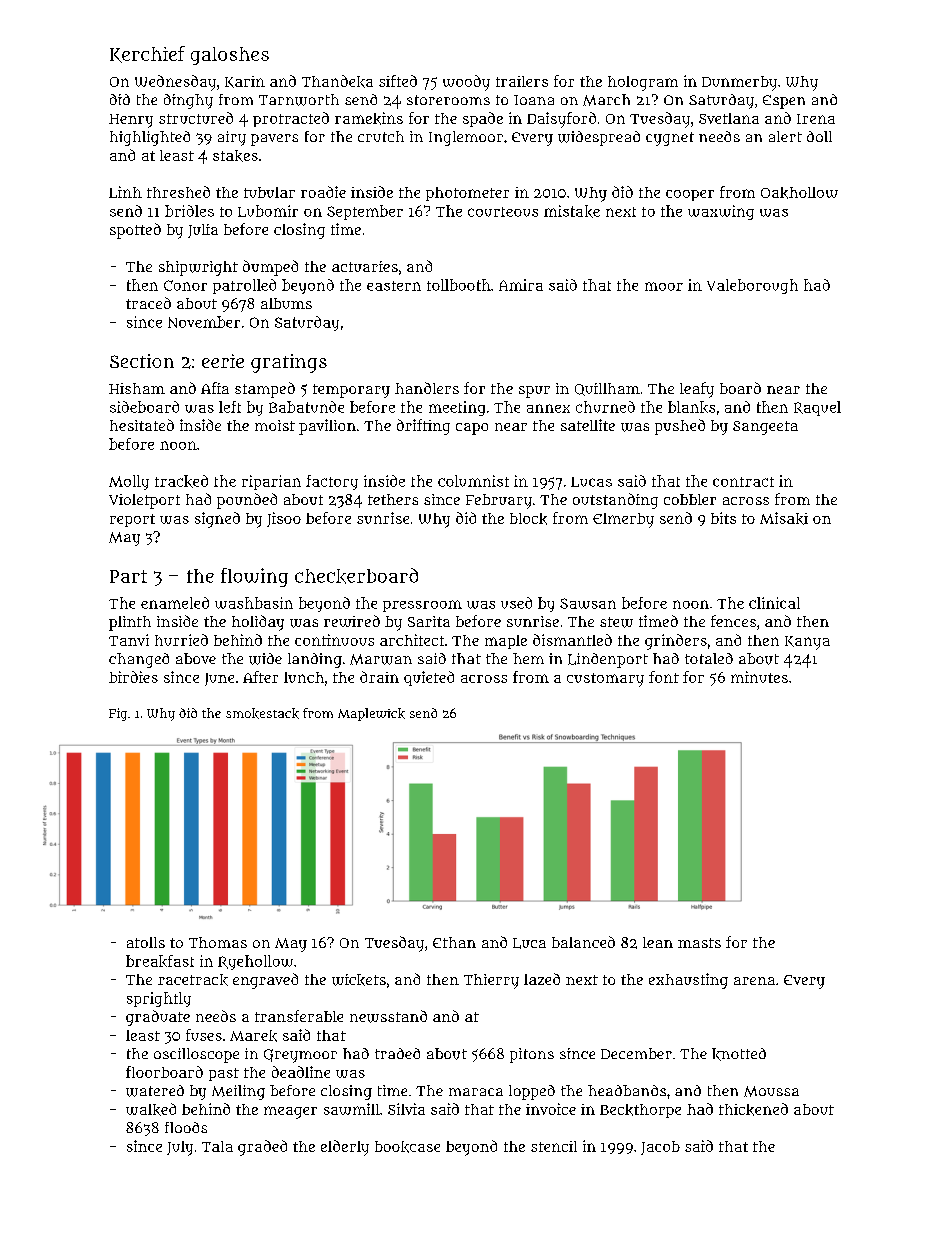  I want to click on Kerchief, so click(147, 54).
